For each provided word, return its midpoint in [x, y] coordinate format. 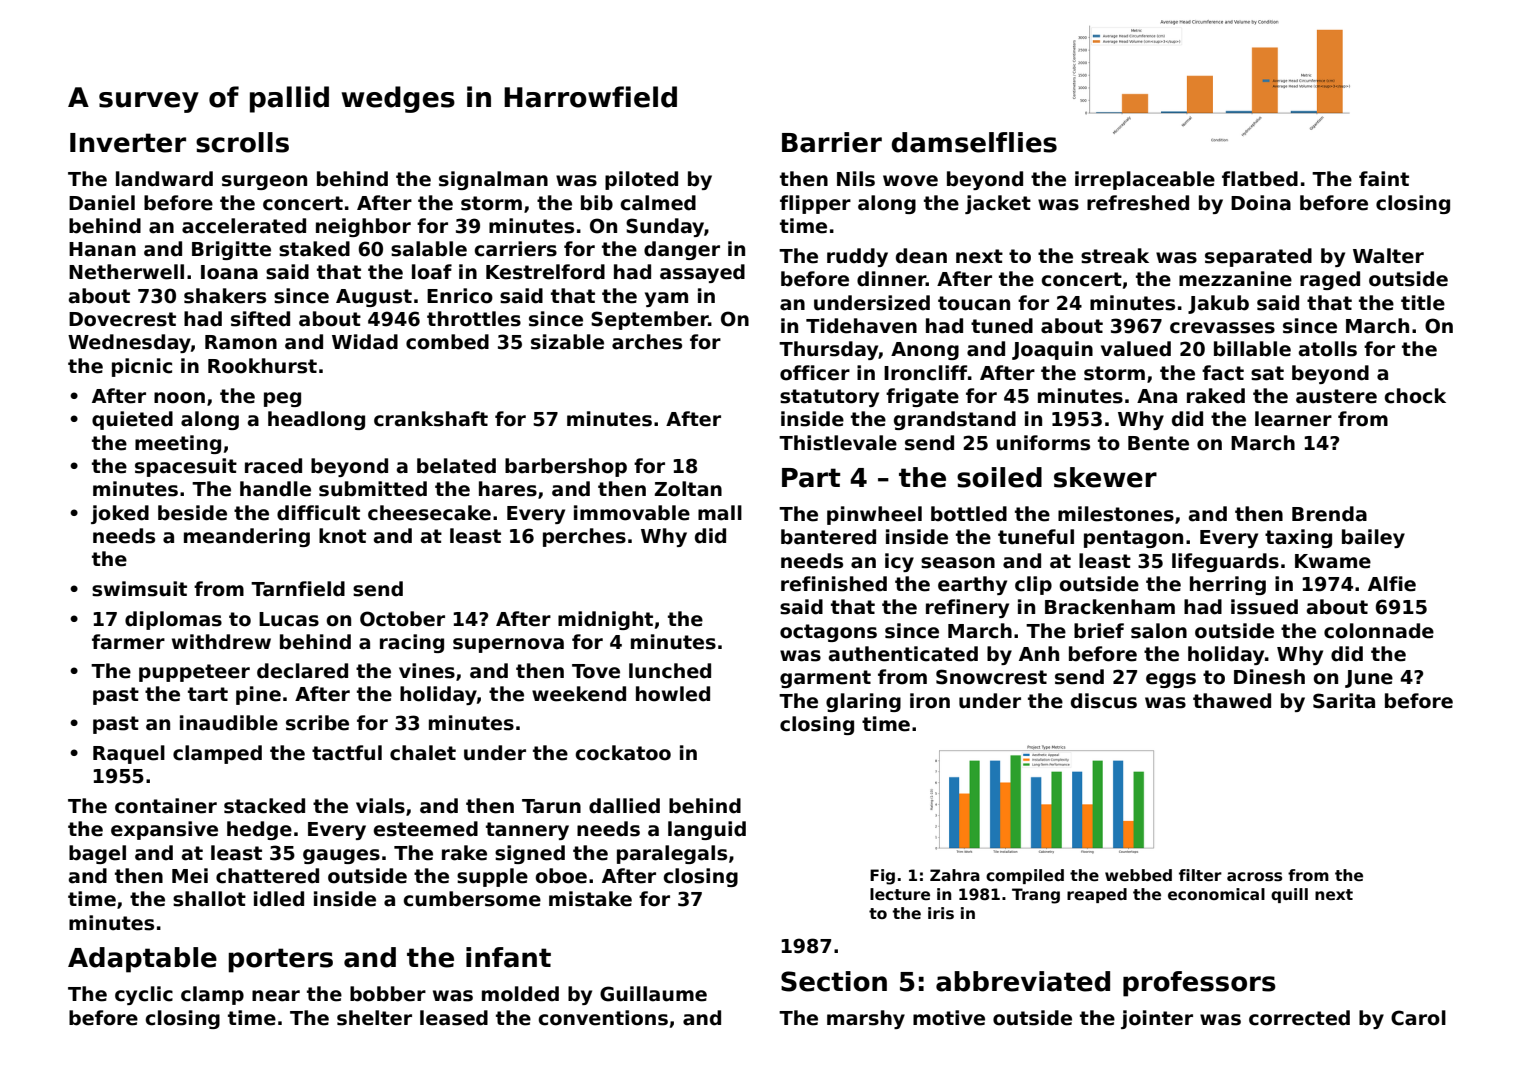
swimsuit [139, 589]
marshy [866, 1019]
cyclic [144, 995]
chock [1415, 396]
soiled [999, 477]
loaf [432, 272]
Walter [1388, 256]
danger [682, 250]
